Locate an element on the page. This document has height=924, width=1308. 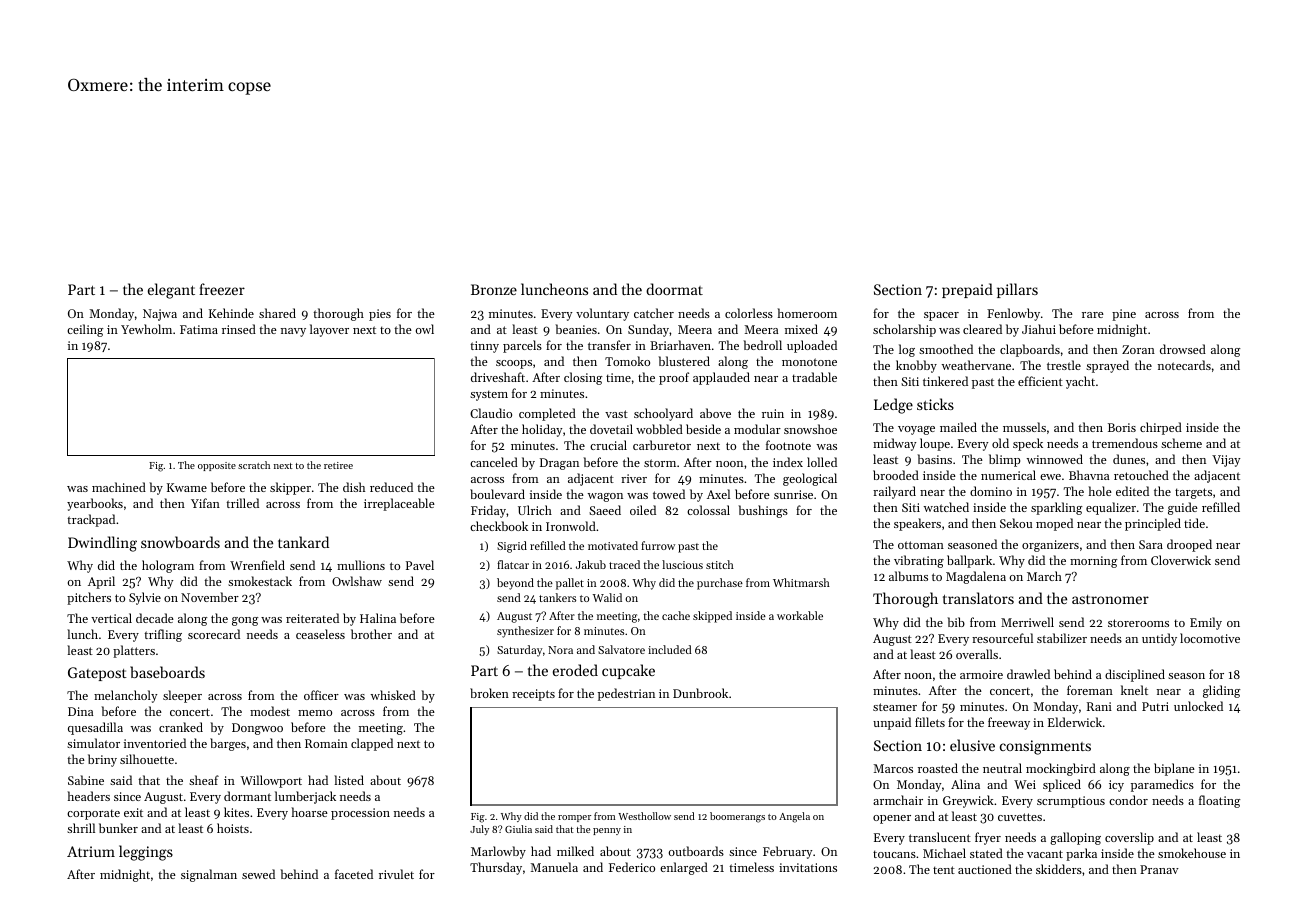
April is located at coordinates (101, 582).
